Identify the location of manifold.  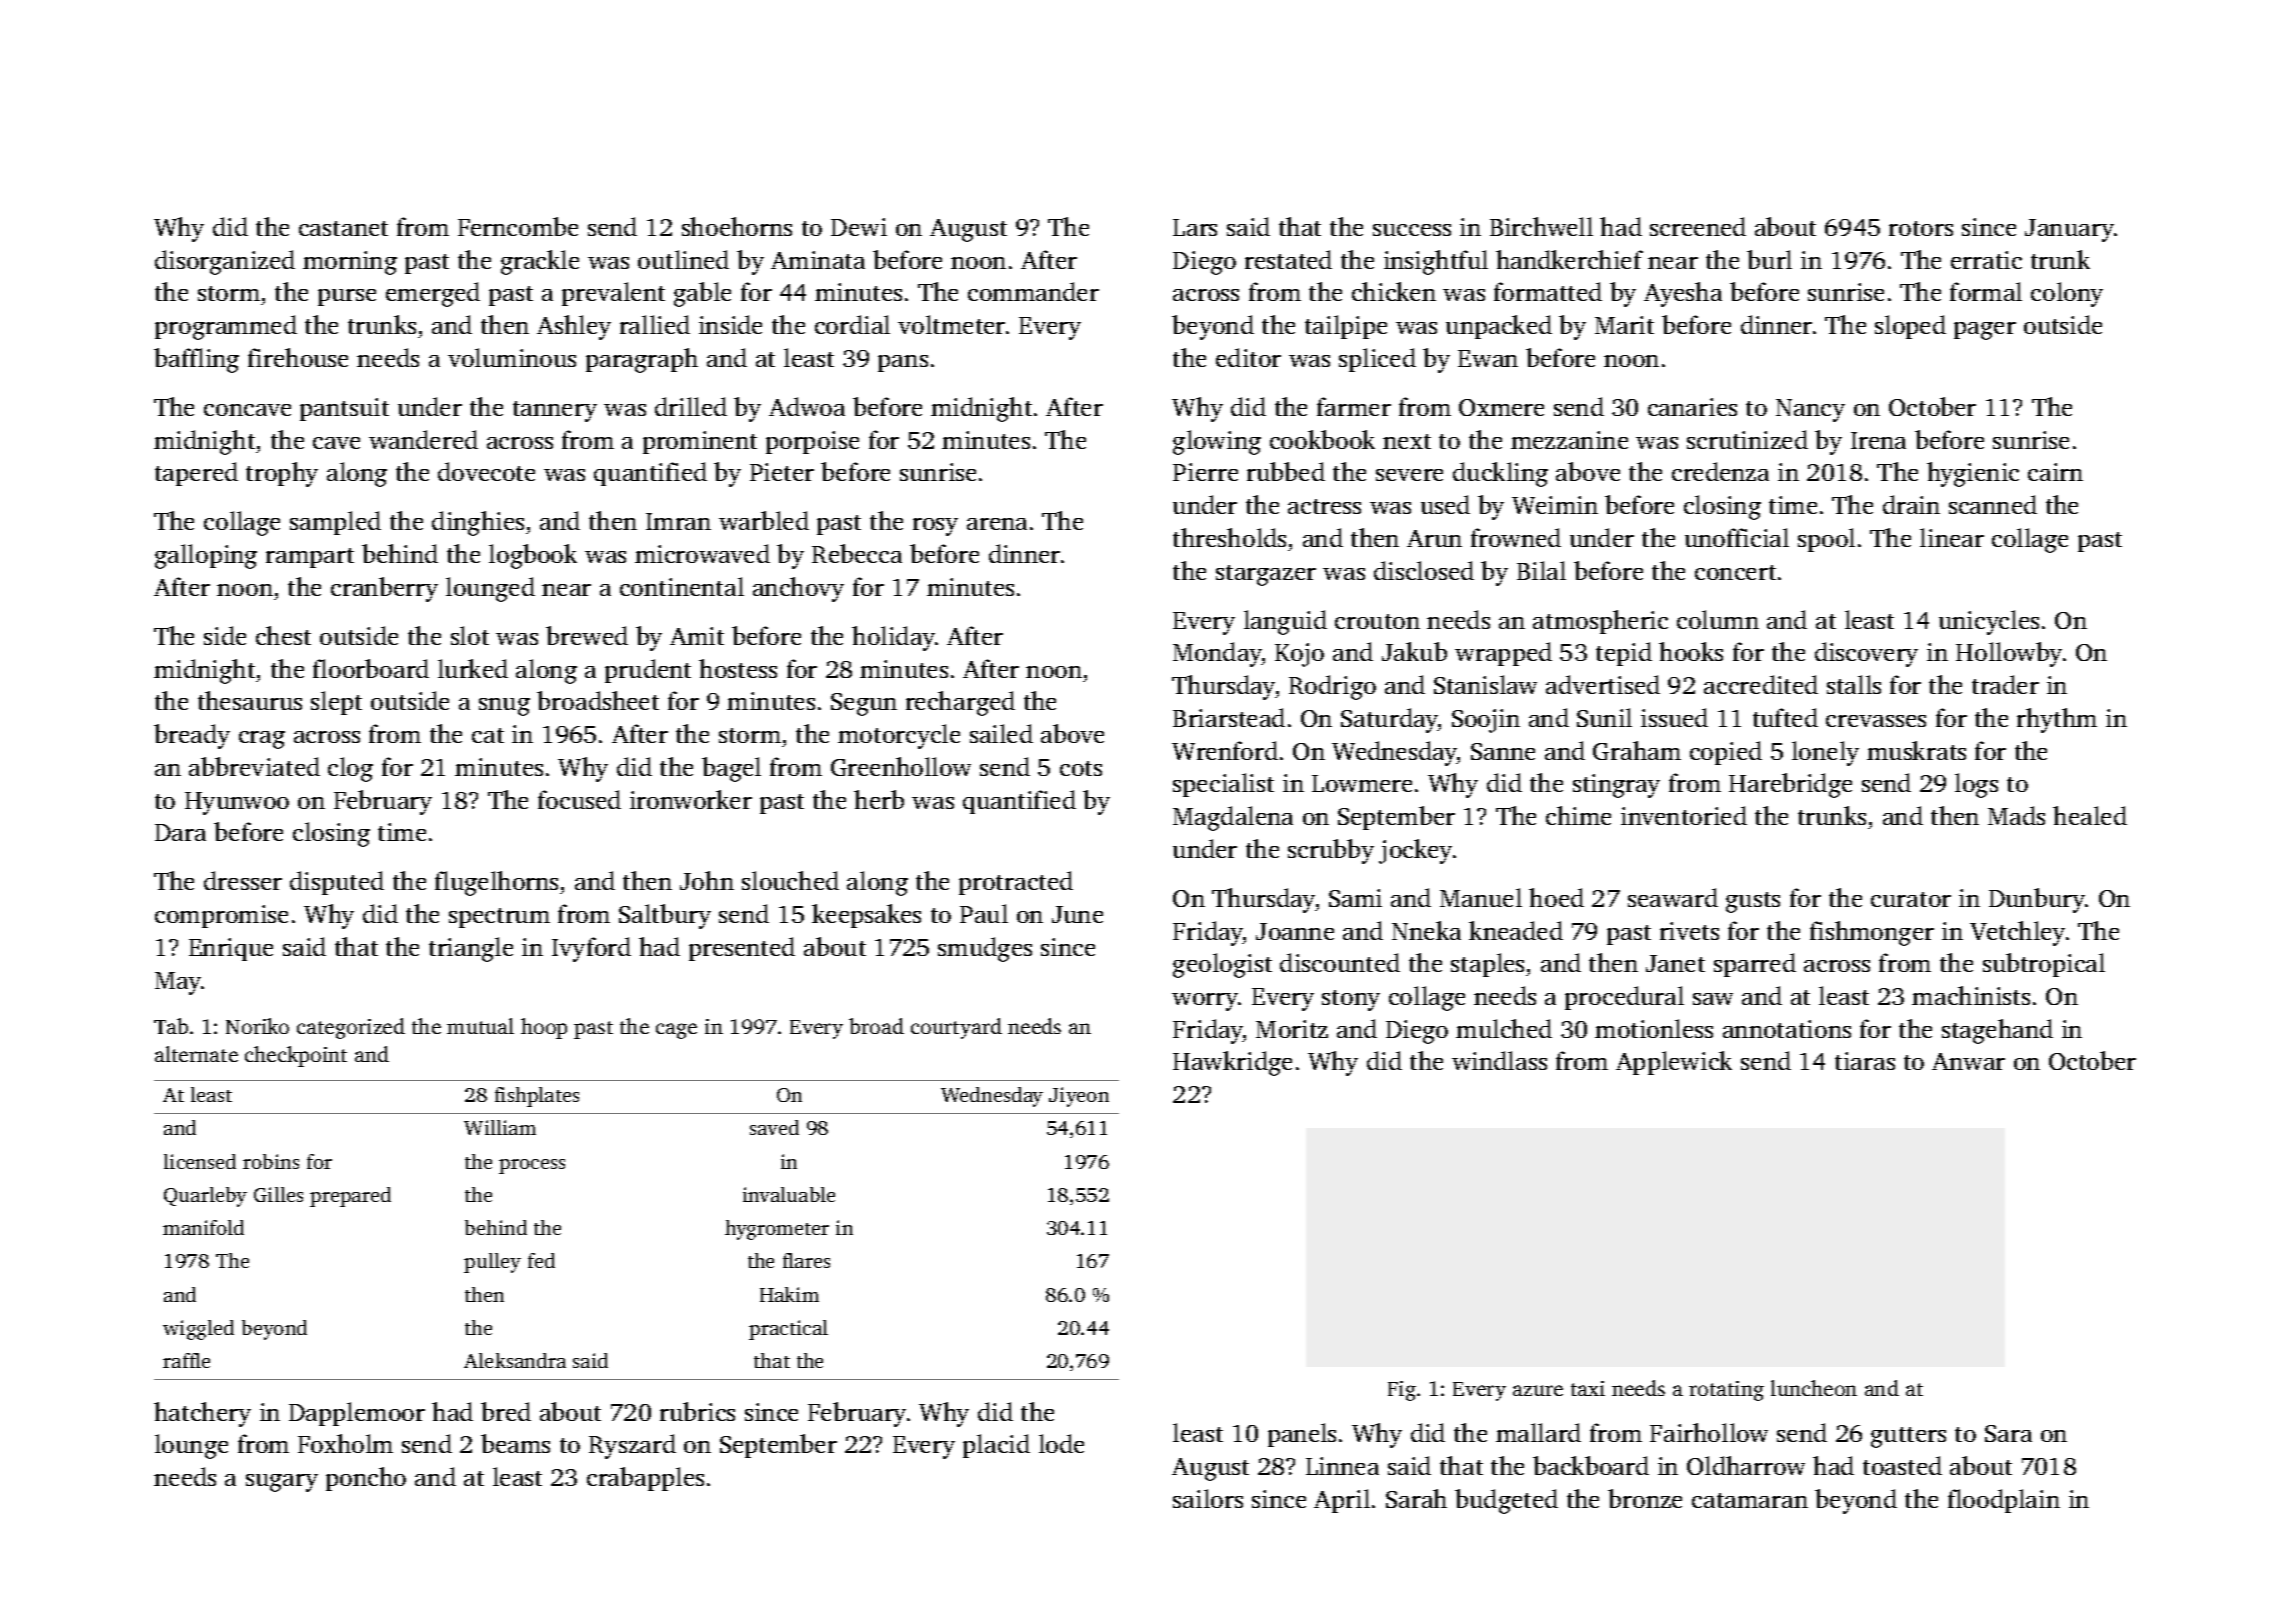
(203, 1227).
